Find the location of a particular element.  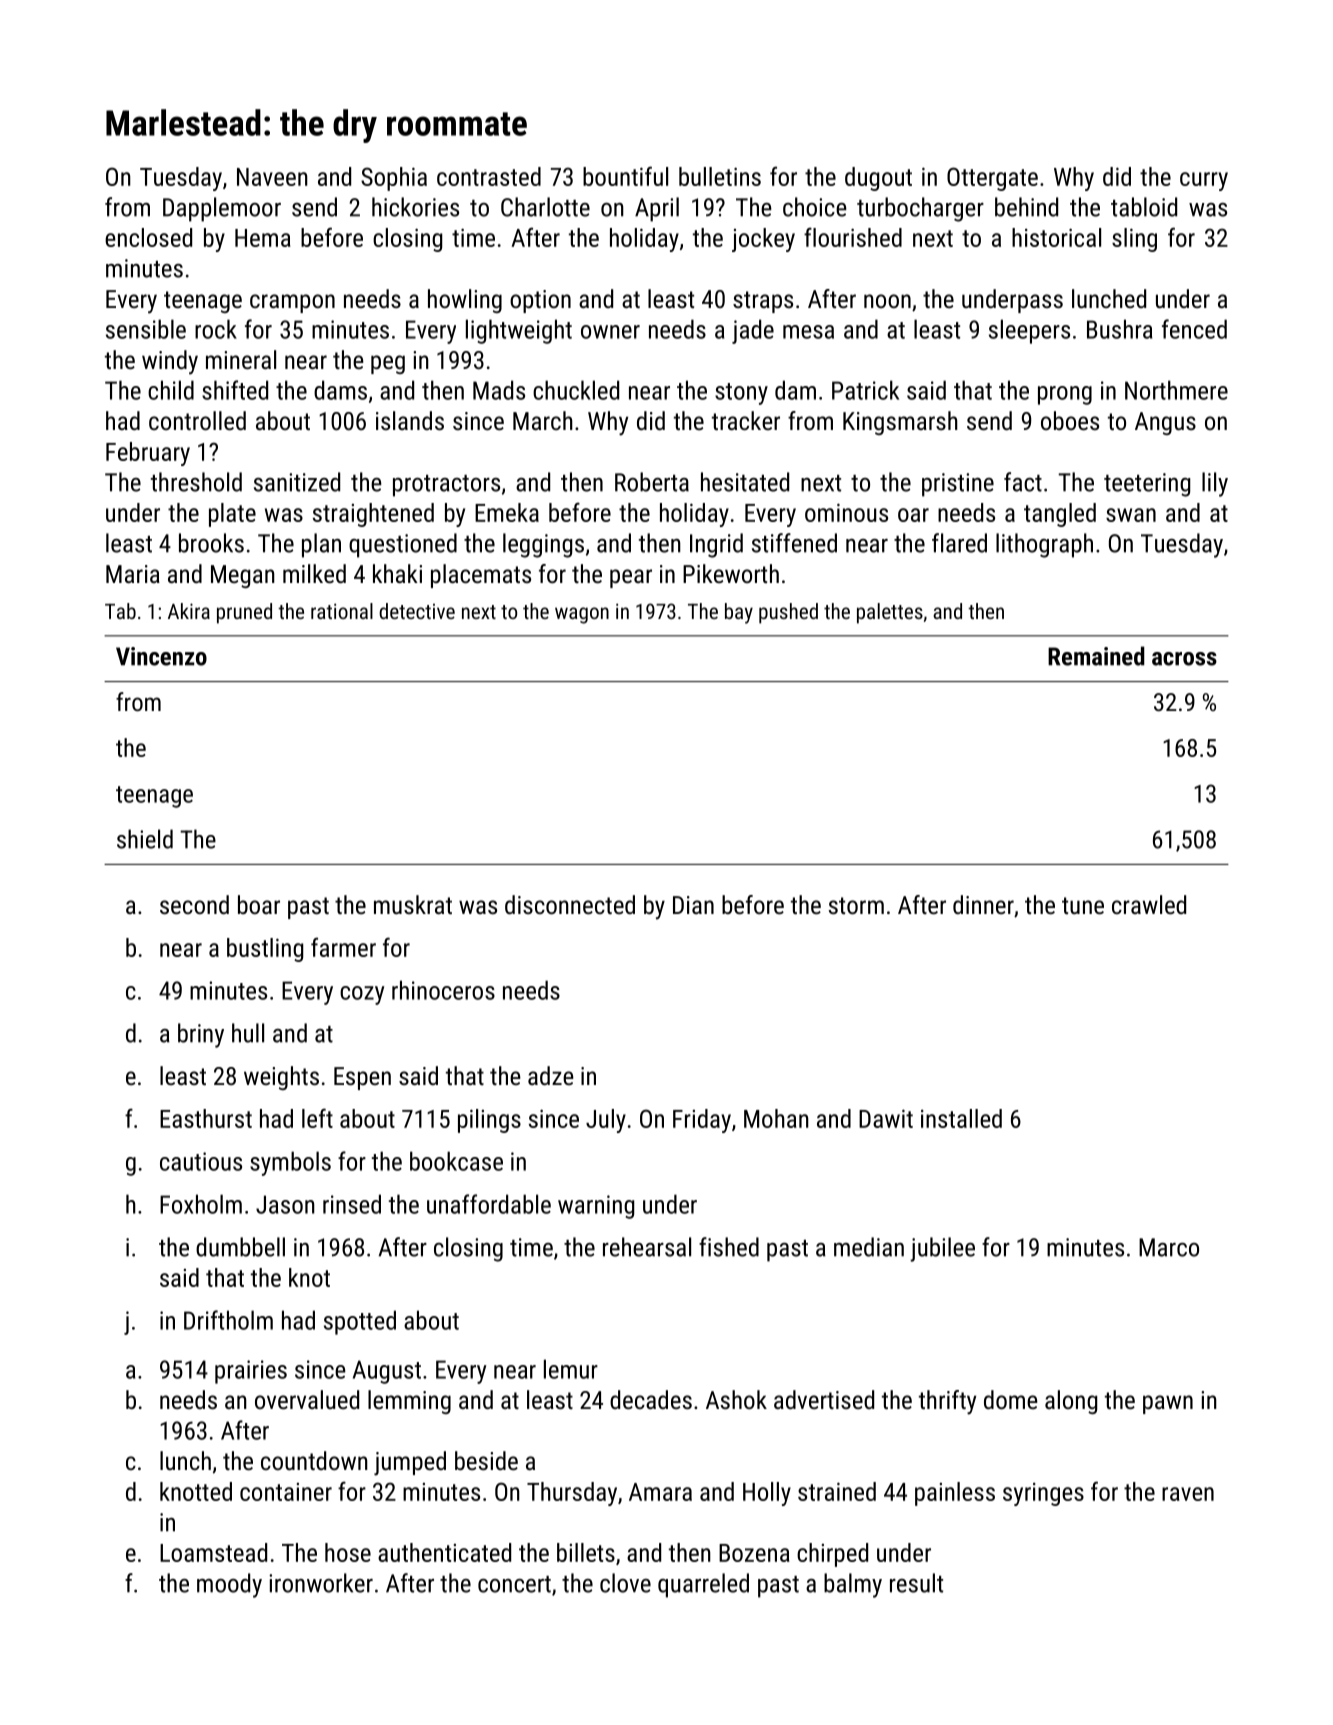

balmy is located at coordinates (853, 1585).
